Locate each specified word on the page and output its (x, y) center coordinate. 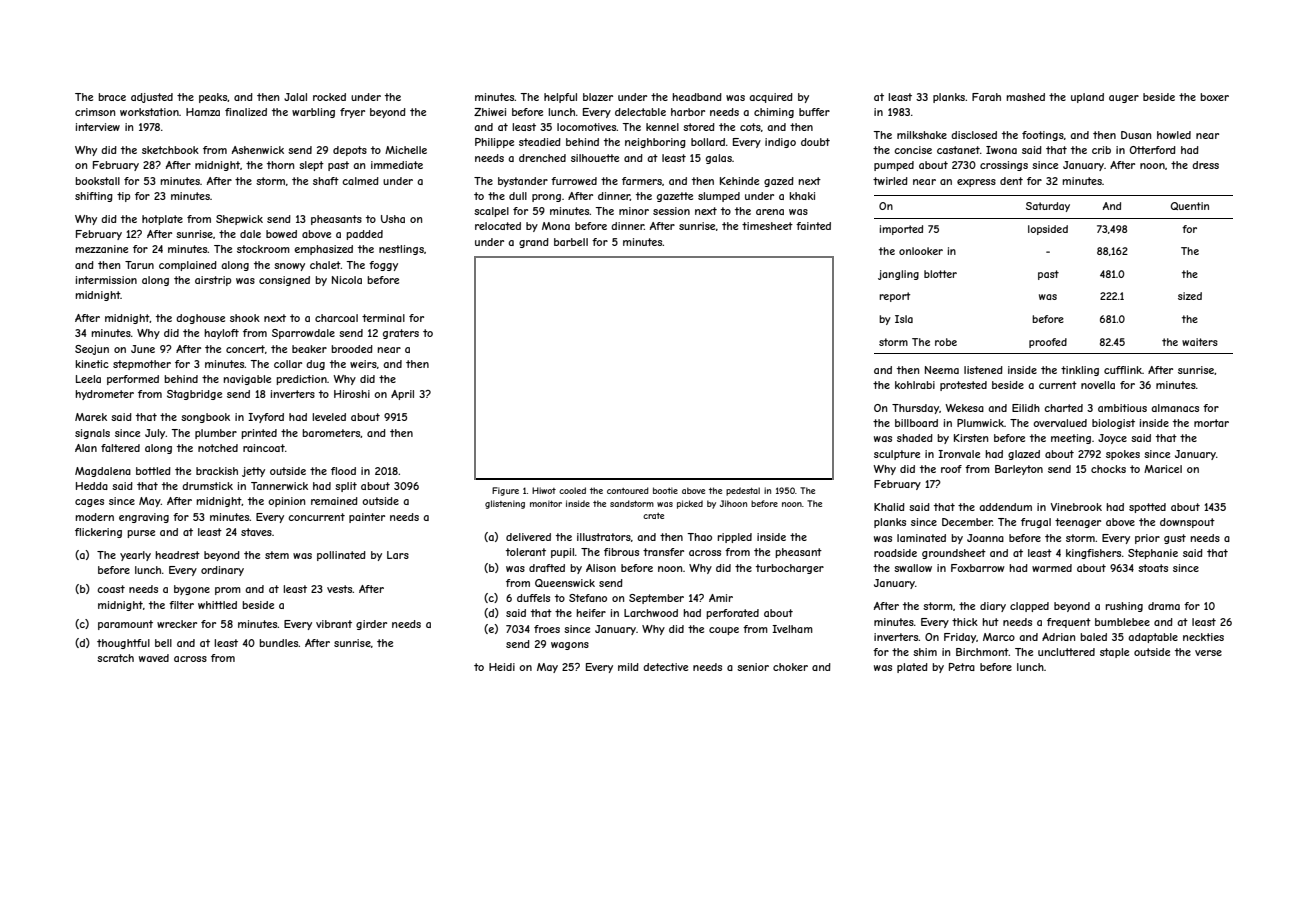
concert (245, 349)
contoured (628, 490)
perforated (732, 614)
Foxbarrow (978, 568)
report (894, 297)
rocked (329, 97)
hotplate (162, 220)
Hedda (92, 486)
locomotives (586, 127)
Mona (556, 226)
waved (154, 658)
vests (340, 589)
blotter (940, 274)
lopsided (1048, 230)
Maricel (1163, 469)
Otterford (1152, 150)
